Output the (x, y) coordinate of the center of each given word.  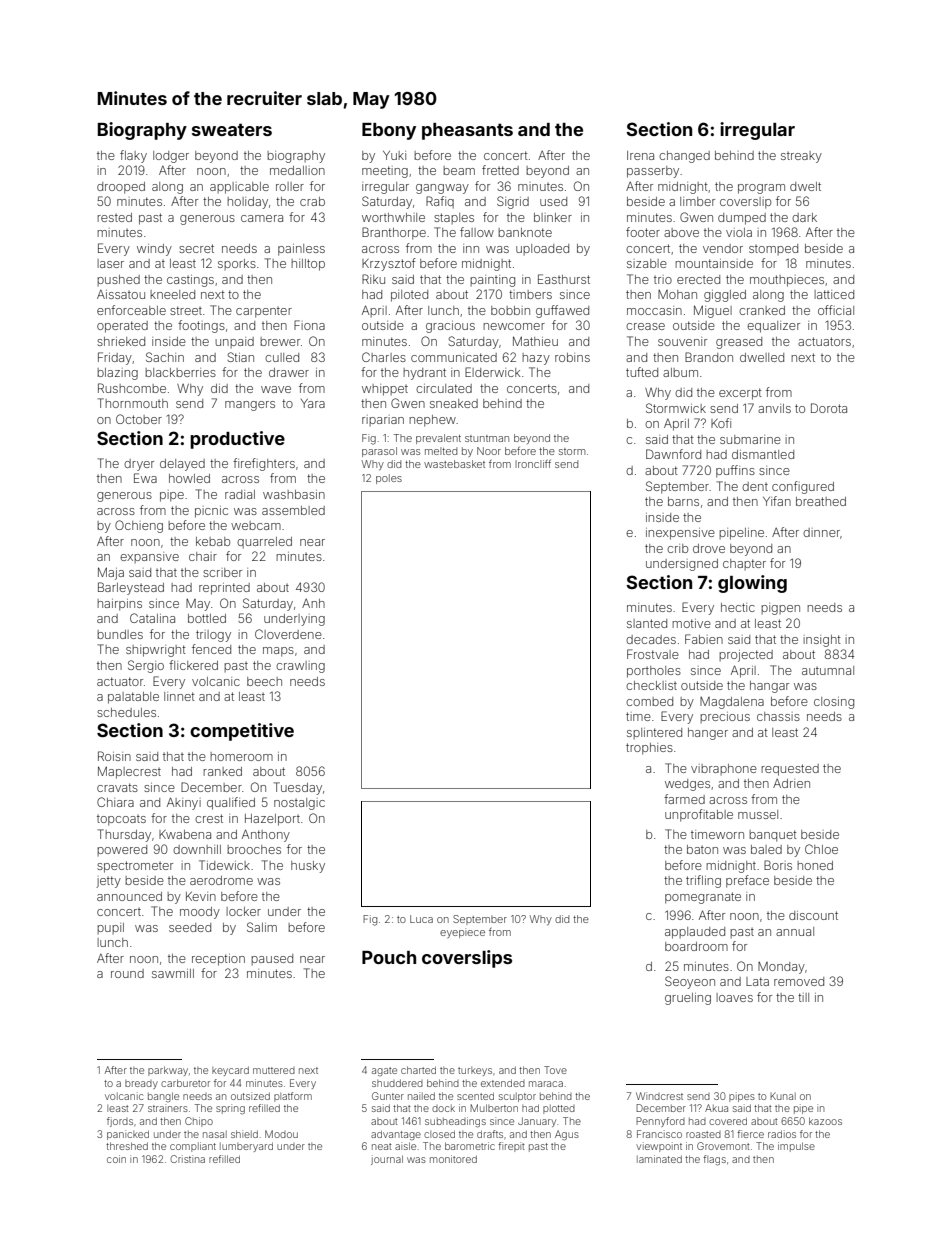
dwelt (805, 186)
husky (308, 867)
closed (439, 1134)
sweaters (232, 129)
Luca (421, 919)
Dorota (829, 408)
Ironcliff (533, 464)
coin (116, 1159)
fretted (500, 170)
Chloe (821, 849)
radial (240, 494)
